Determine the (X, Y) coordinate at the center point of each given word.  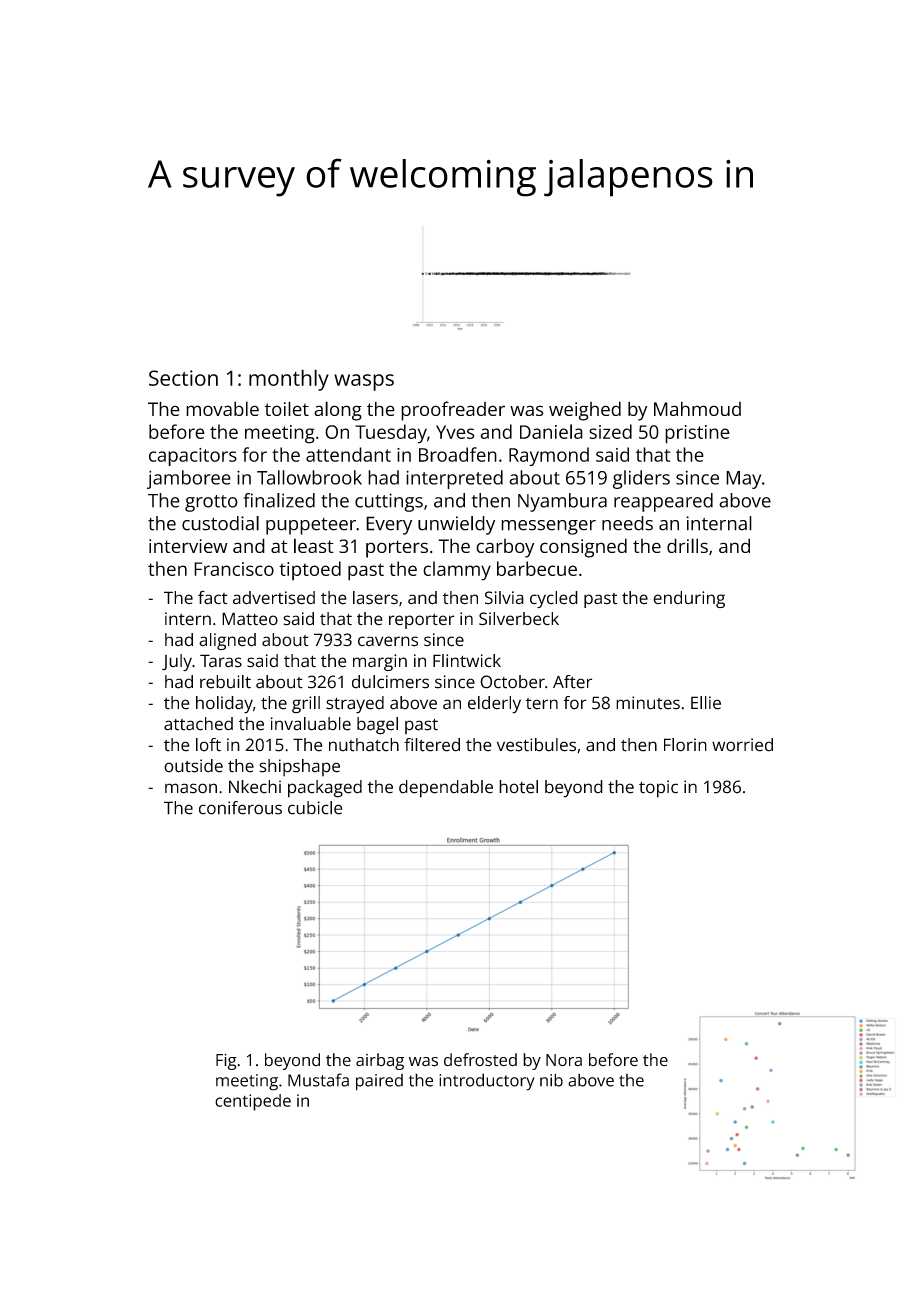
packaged (325, 789)
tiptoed (310, 571)
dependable (446, 789)
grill (306, 705)
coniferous (240, 808)
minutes (648, 703)
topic (658, 789)
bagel (377, 726)
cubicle (315, 808)
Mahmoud (697, 408)
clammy (457, 571)
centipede (253, 1102)
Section (183, 378)
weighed (585, 411)
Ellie (706, 703)
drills (687, 545)
